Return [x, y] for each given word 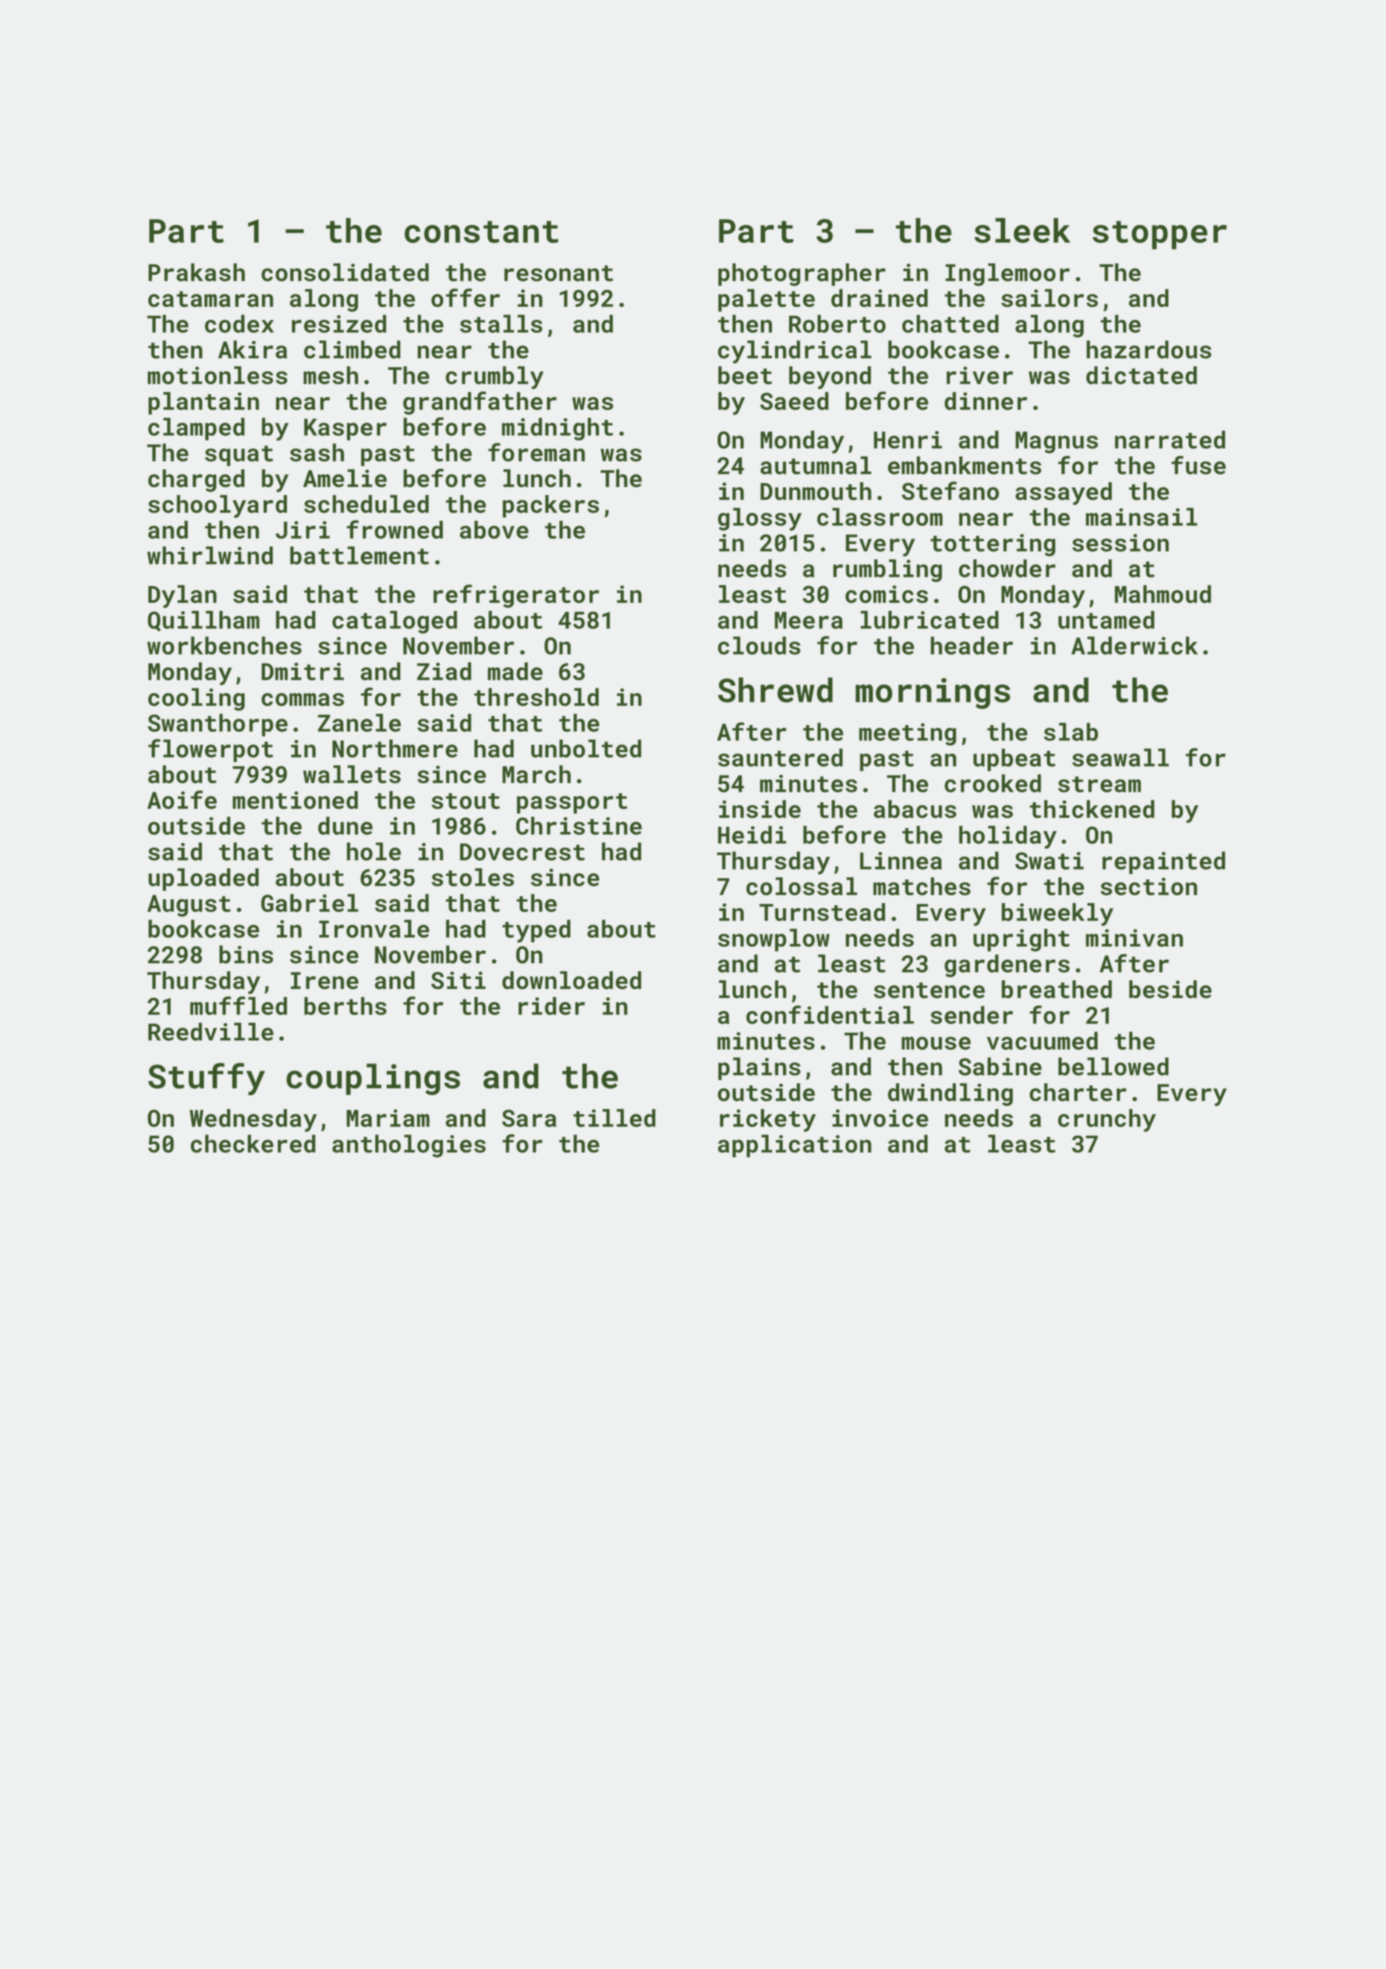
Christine [579, 826]
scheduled [366, 504]
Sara [529, 1118]
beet [745, 375]
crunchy [1107, 1120]
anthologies [409, 1146]
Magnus [1056, 442]
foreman [536, 452]
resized [339, 324]
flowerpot [210, 750]
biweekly [1057, 914]
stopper [1160, 235]
